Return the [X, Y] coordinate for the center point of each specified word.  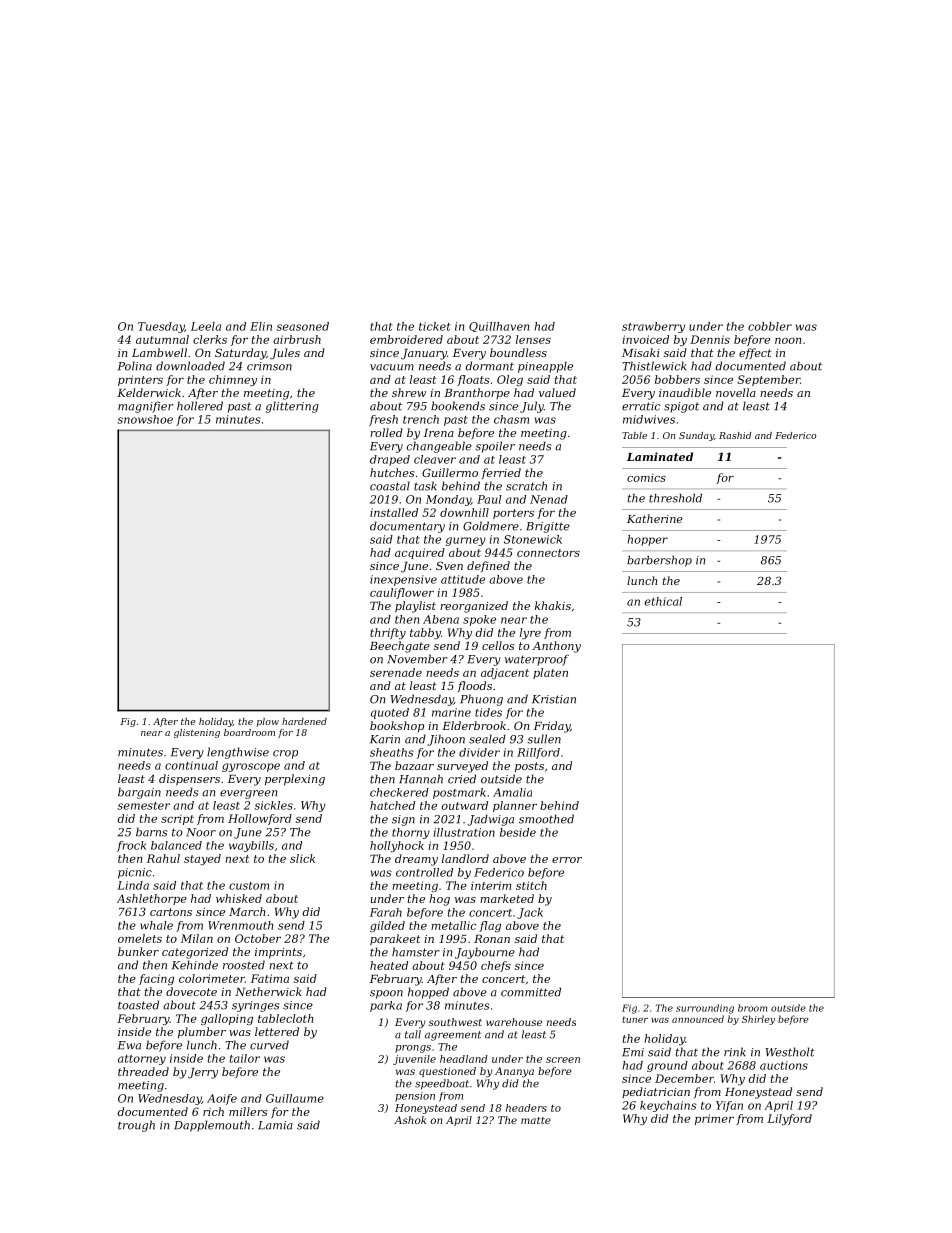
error [567, 860]
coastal [390, 486]
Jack [530, 913]
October [258, 938]
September [768, 380]
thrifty [388, 633]
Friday [552, 727]
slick [302, 858]
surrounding [705, 1009]
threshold [675, 498]
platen [550, 673]
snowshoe [145, 419]
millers [248, 1111]
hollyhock [397, 846]
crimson [269, 366]
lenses [533, 339]
